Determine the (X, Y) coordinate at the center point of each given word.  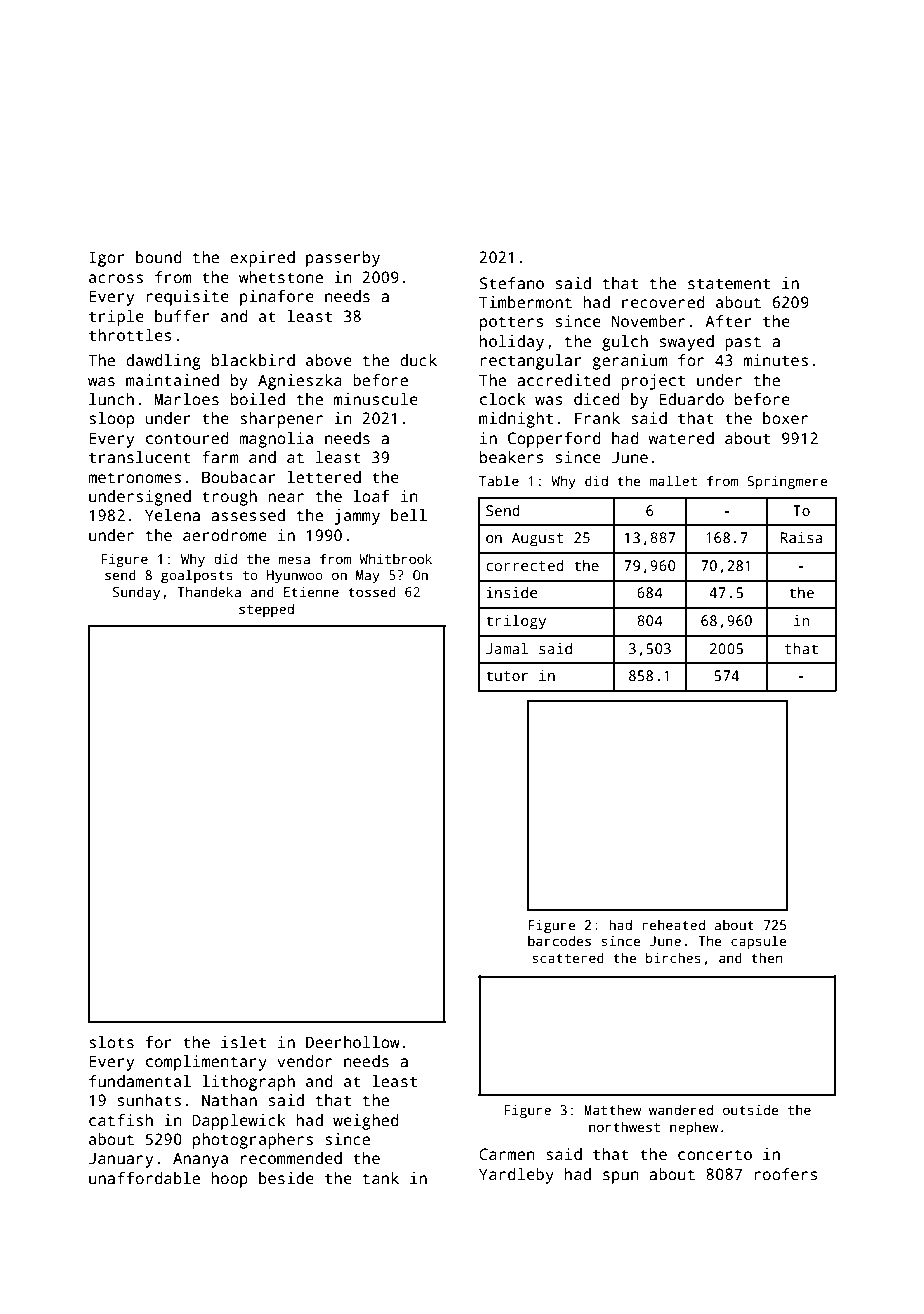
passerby (343, 259)
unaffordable (144, 1178)
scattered (568, 957)
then (766, 957)
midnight (516, 420)
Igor (107, 259)
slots (111, 1042)
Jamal (507, 648)
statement (729, 284)
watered (681, 438)
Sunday (136, 593)
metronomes (134, 478)
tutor (507, 676)
